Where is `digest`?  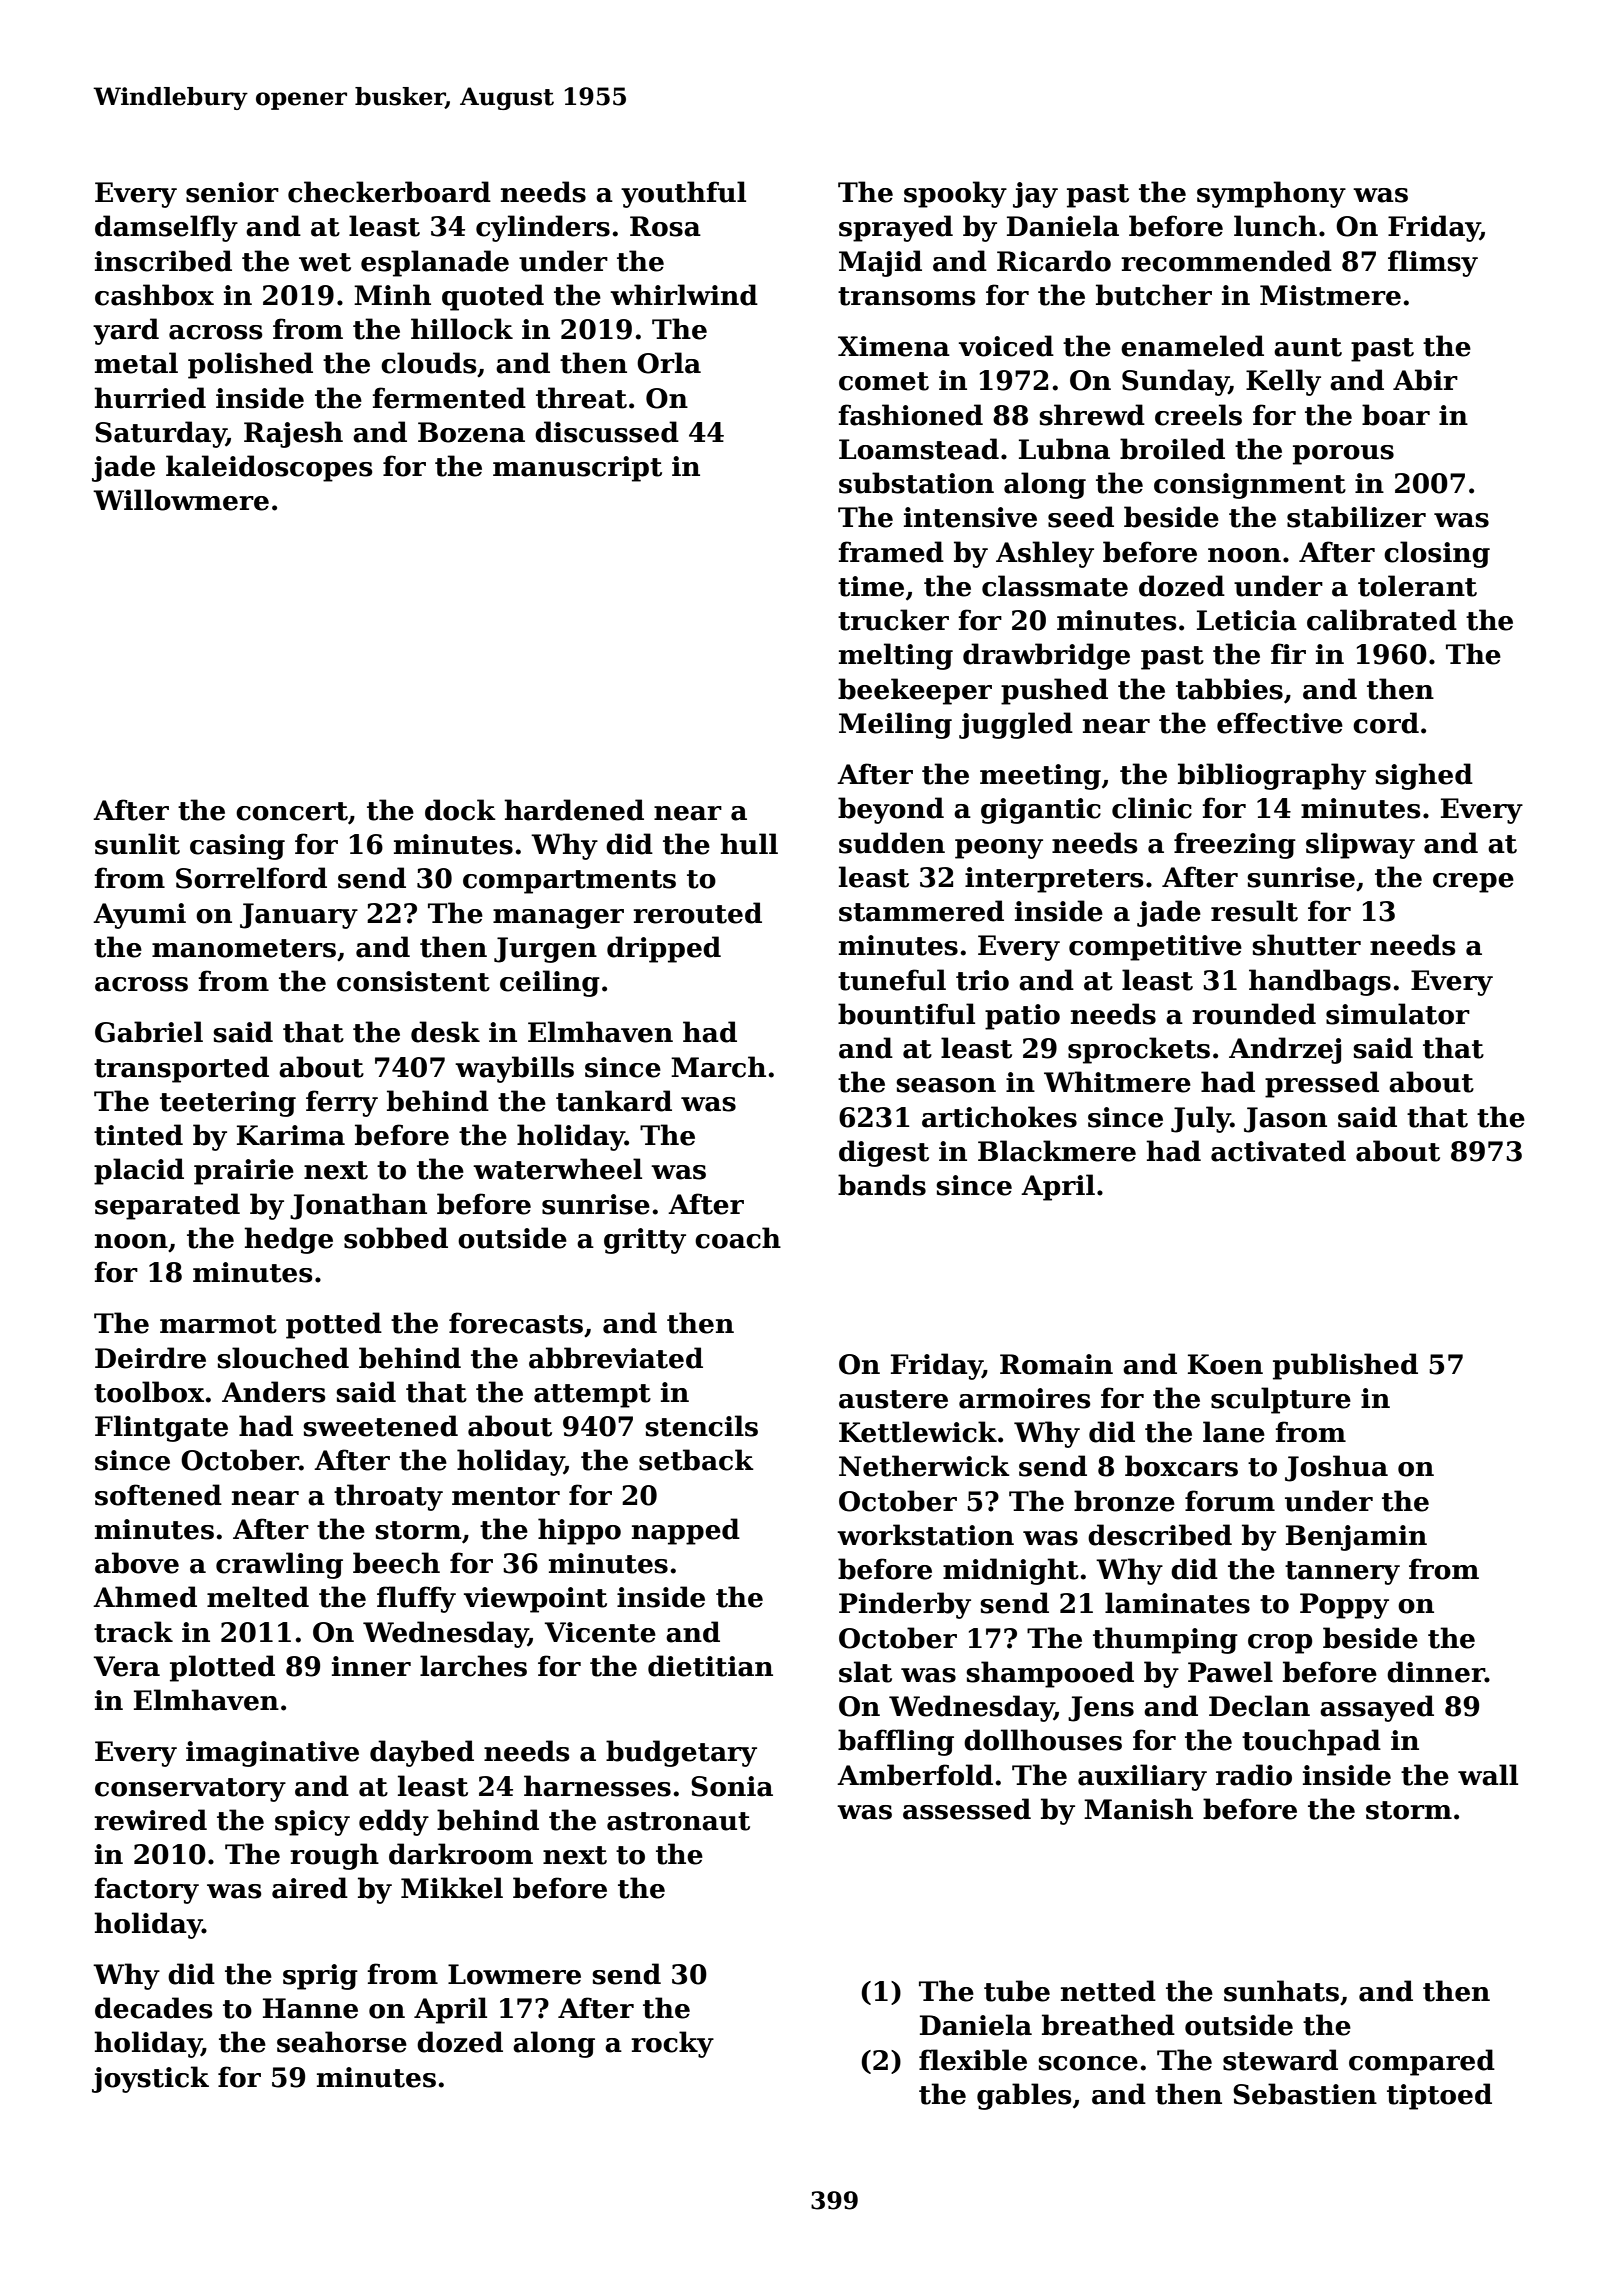 digest is located at coordinates (884, 1153).
